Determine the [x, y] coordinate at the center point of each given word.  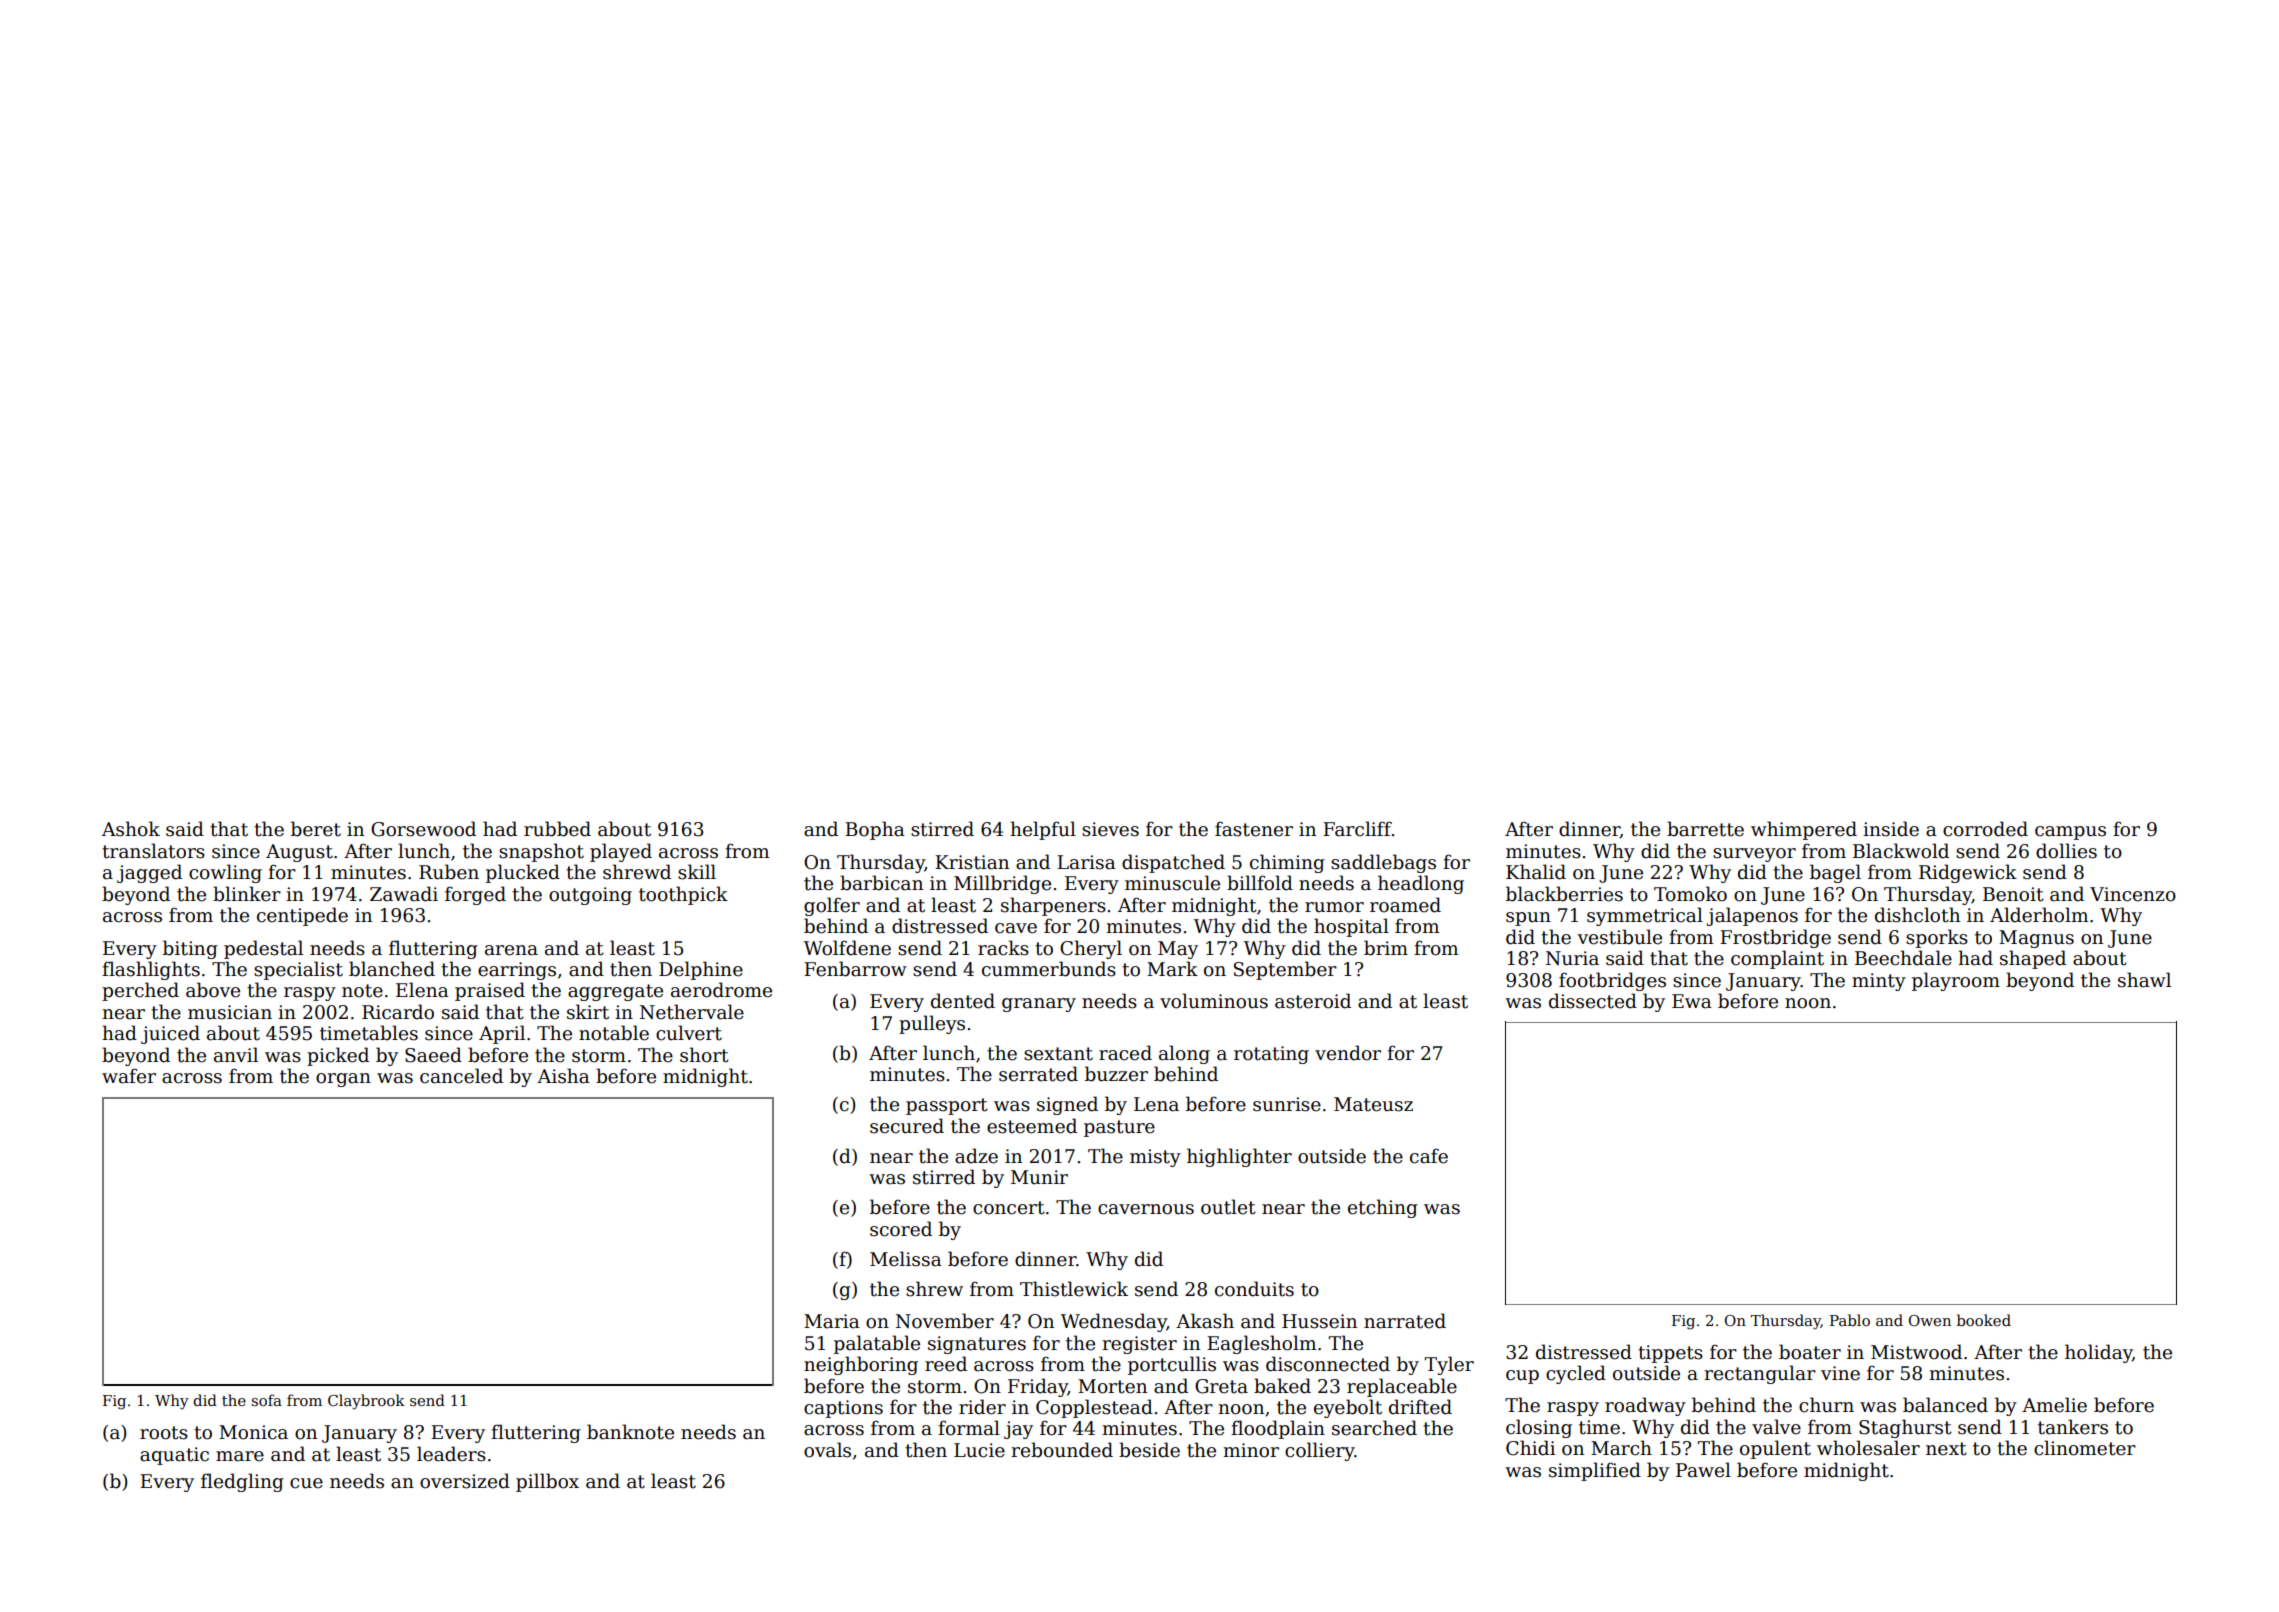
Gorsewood [423, 829]
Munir [1039, 1177]
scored [901, 1229]
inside [1891, 829]
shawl [2144, 980]
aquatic [174, 1456]
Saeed [433, 1055]
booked [1984, 1320]
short [704, 1055]
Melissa [906, 1259]
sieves [1110, 829]
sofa [267, 1400]
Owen [1930, 1320]
